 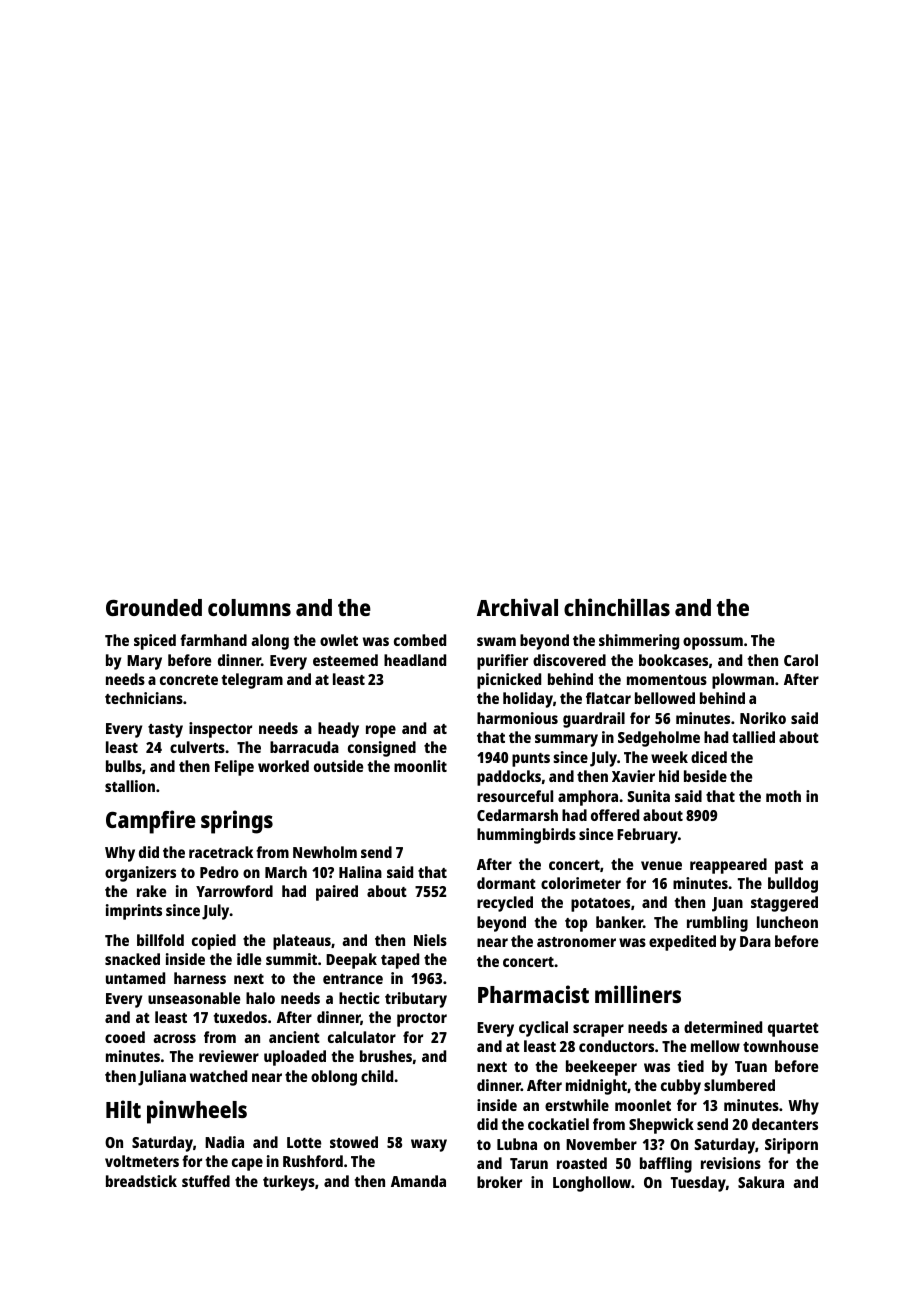 What do you see at coordinates (260, 998) in the page?
I see `halo` at bounding box center [260, 998].
